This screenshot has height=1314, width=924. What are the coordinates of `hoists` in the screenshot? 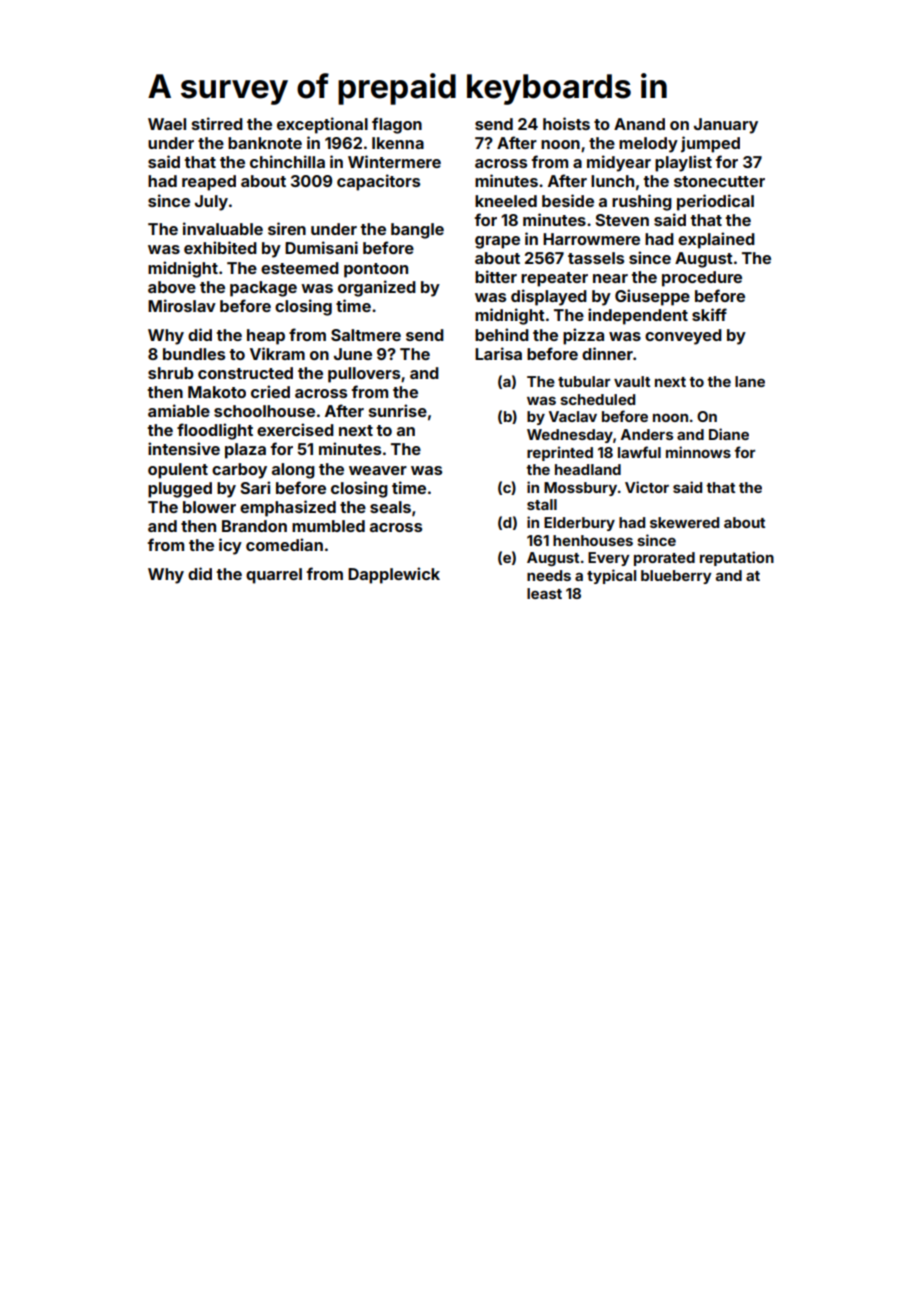 It's located at (566, 123).
